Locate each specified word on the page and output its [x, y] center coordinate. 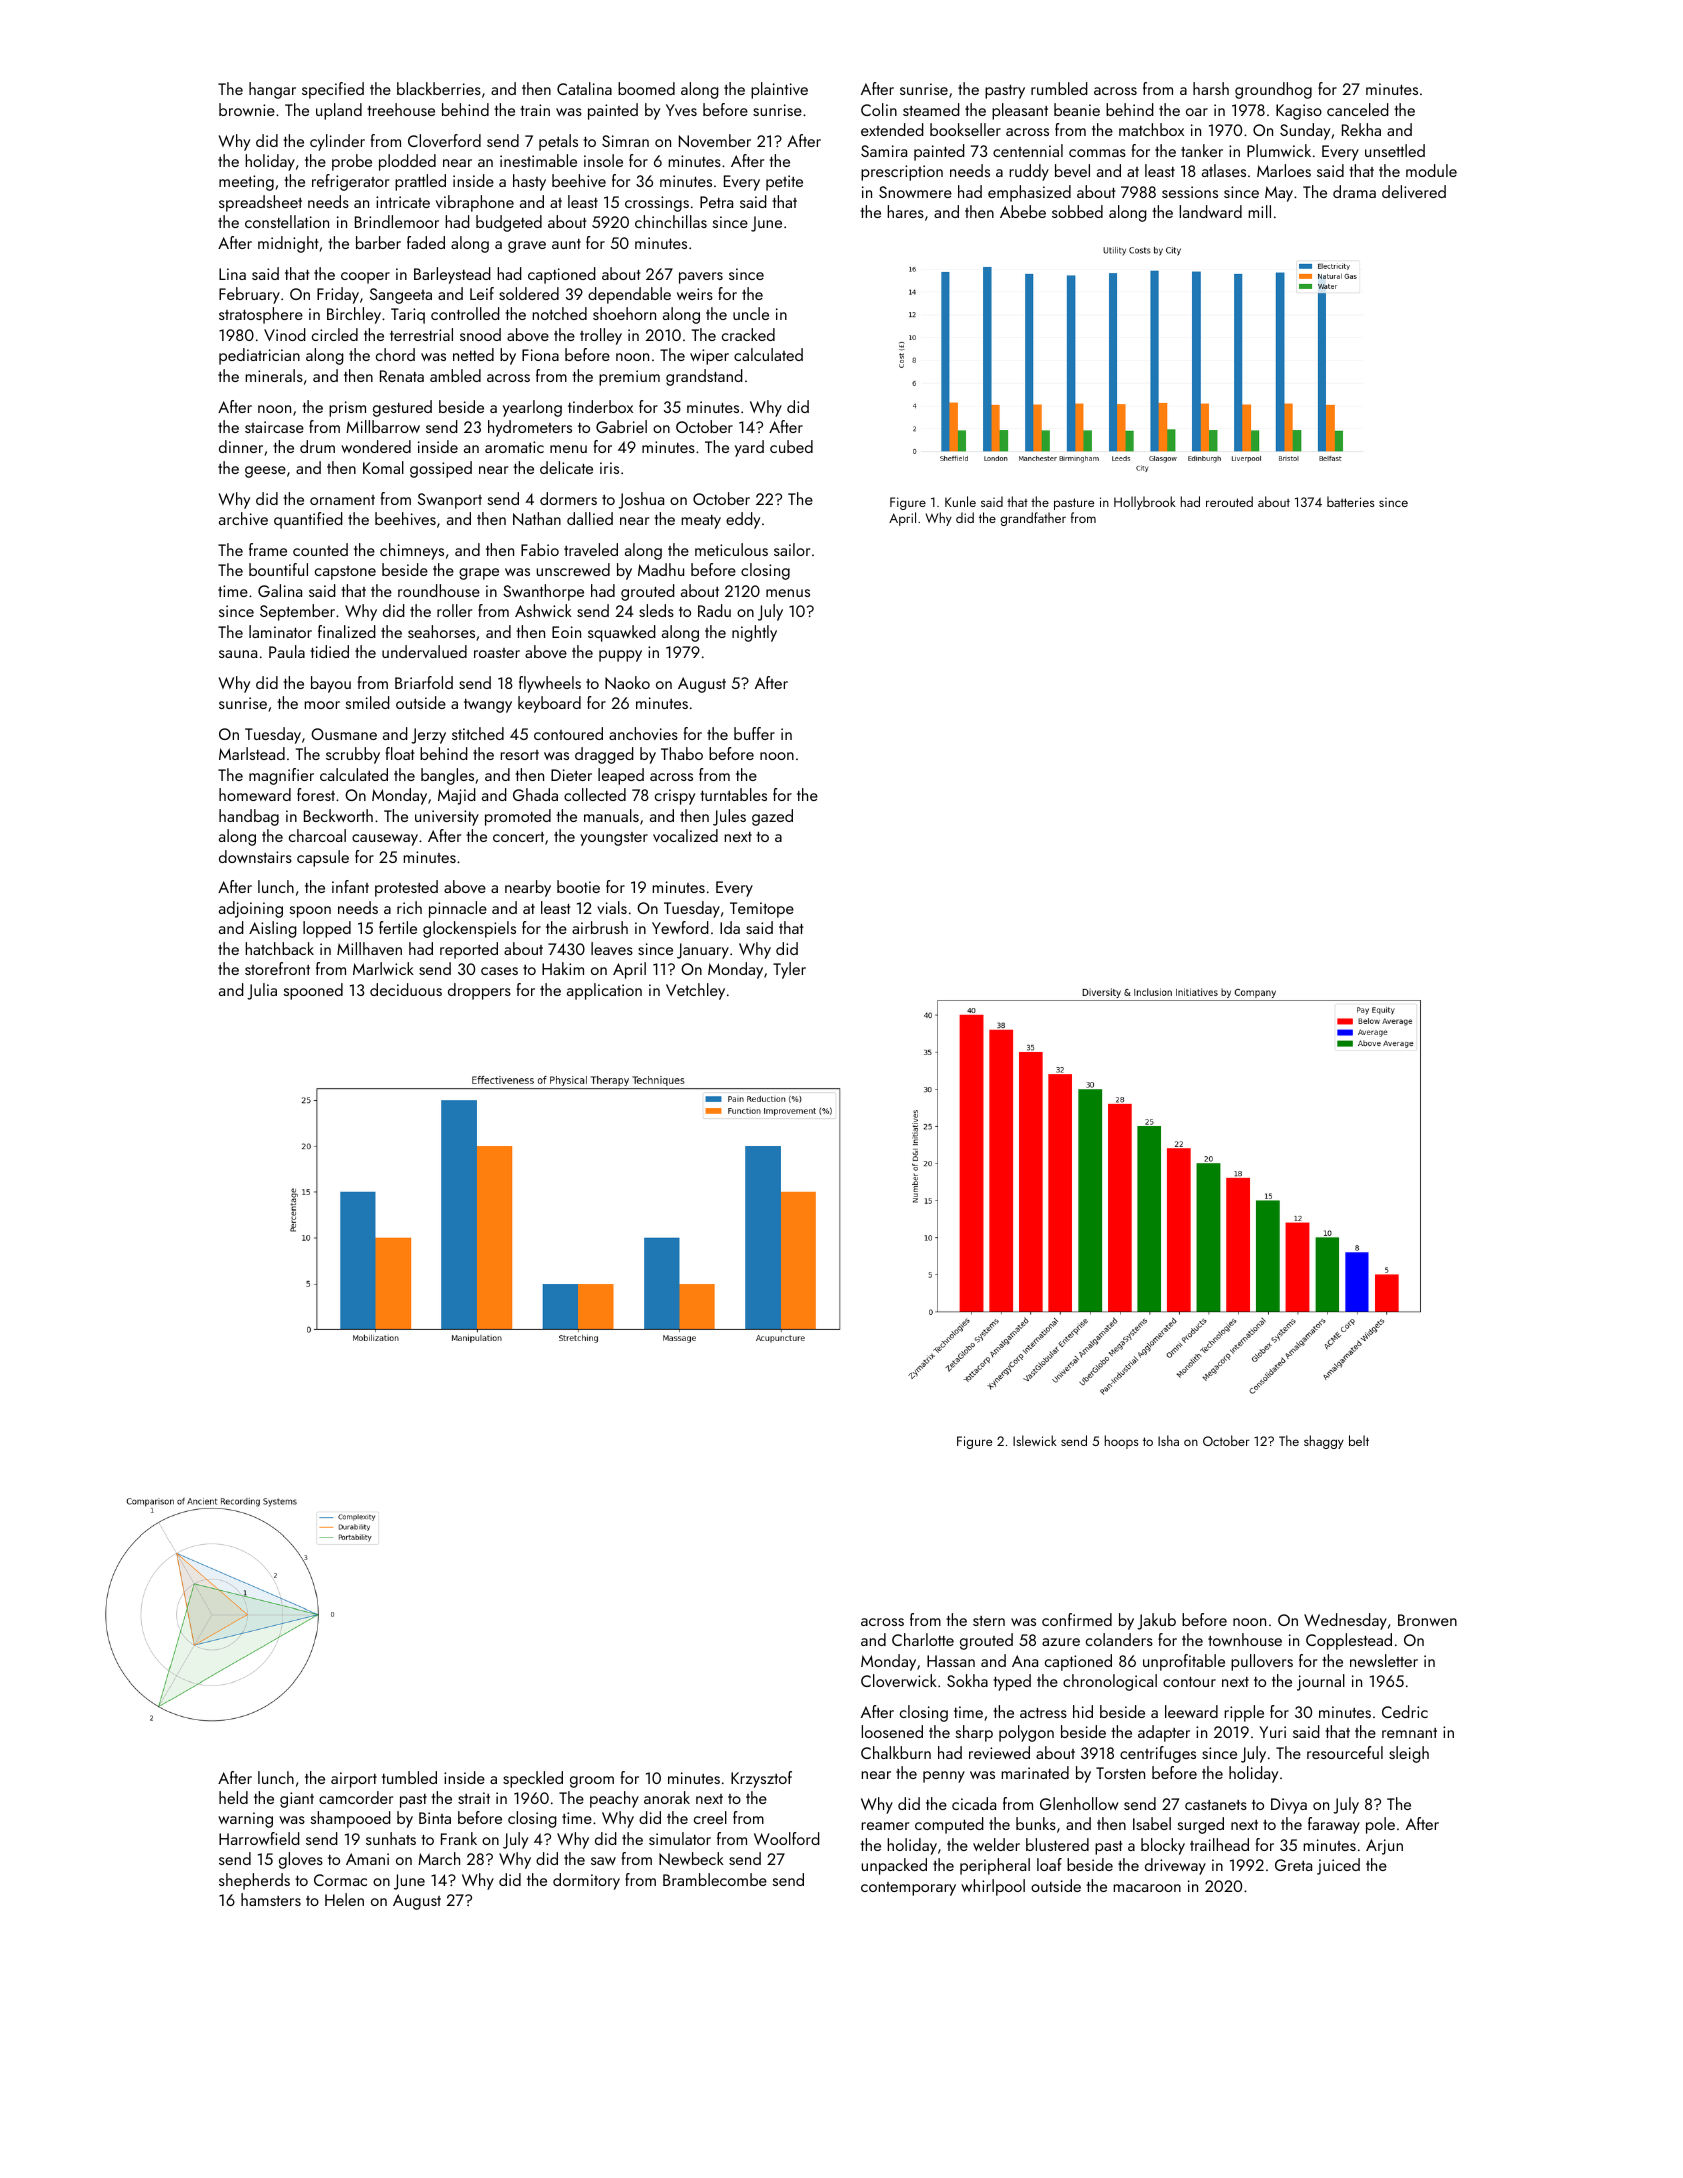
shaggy [1324, 1442]
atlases [1224, 170]
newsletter [1384, 1660]
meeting [246, 183]
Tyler [789, 970]
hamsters [271, 1899]
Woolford [787, 1838]
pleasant [1020, 111]
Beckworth [338, 815]
